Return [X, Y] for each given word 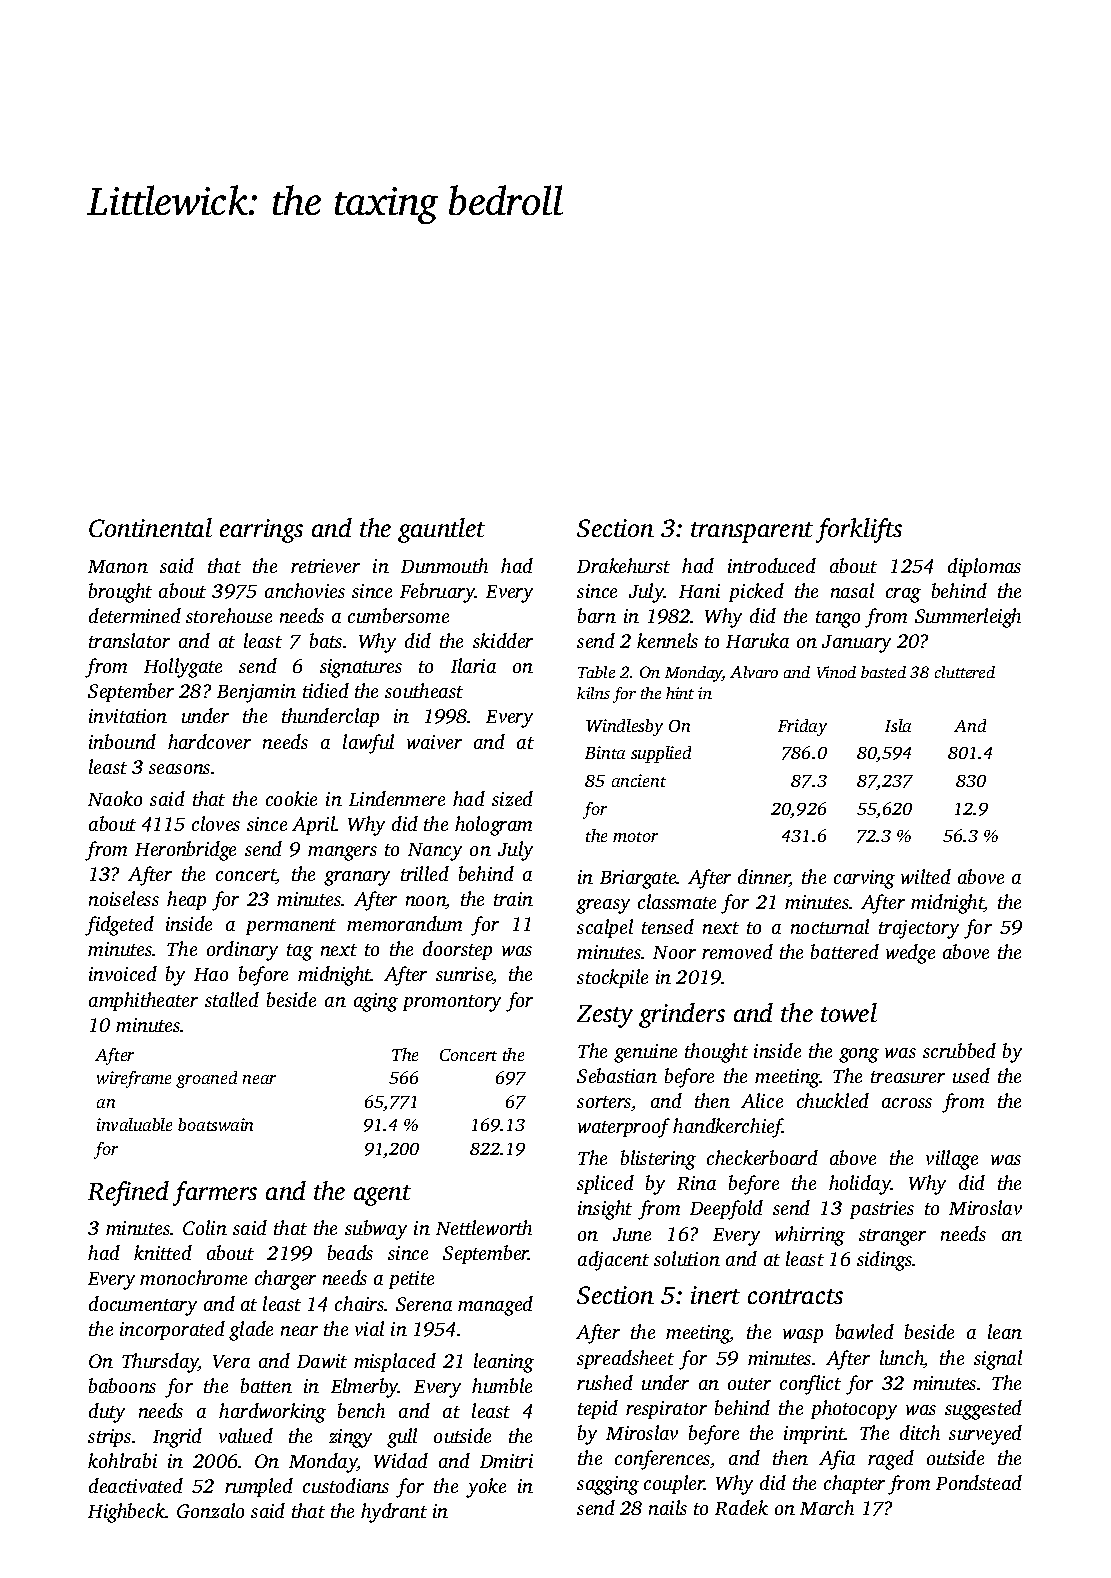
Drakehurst [623, 565]
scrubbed [959, 1050]
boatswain [215, 1124]
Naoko [115, 798]
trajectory [919, 929]
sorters [604, 1103]
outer [749, 1384]
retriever [325, 566]
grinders [682, 1015]
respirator [666, 1410]
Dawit [322, 1361]
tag [300, 952]
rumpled [259, 1487]
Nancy [435, 852]
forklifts [859, 530]
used [971, 1075]
